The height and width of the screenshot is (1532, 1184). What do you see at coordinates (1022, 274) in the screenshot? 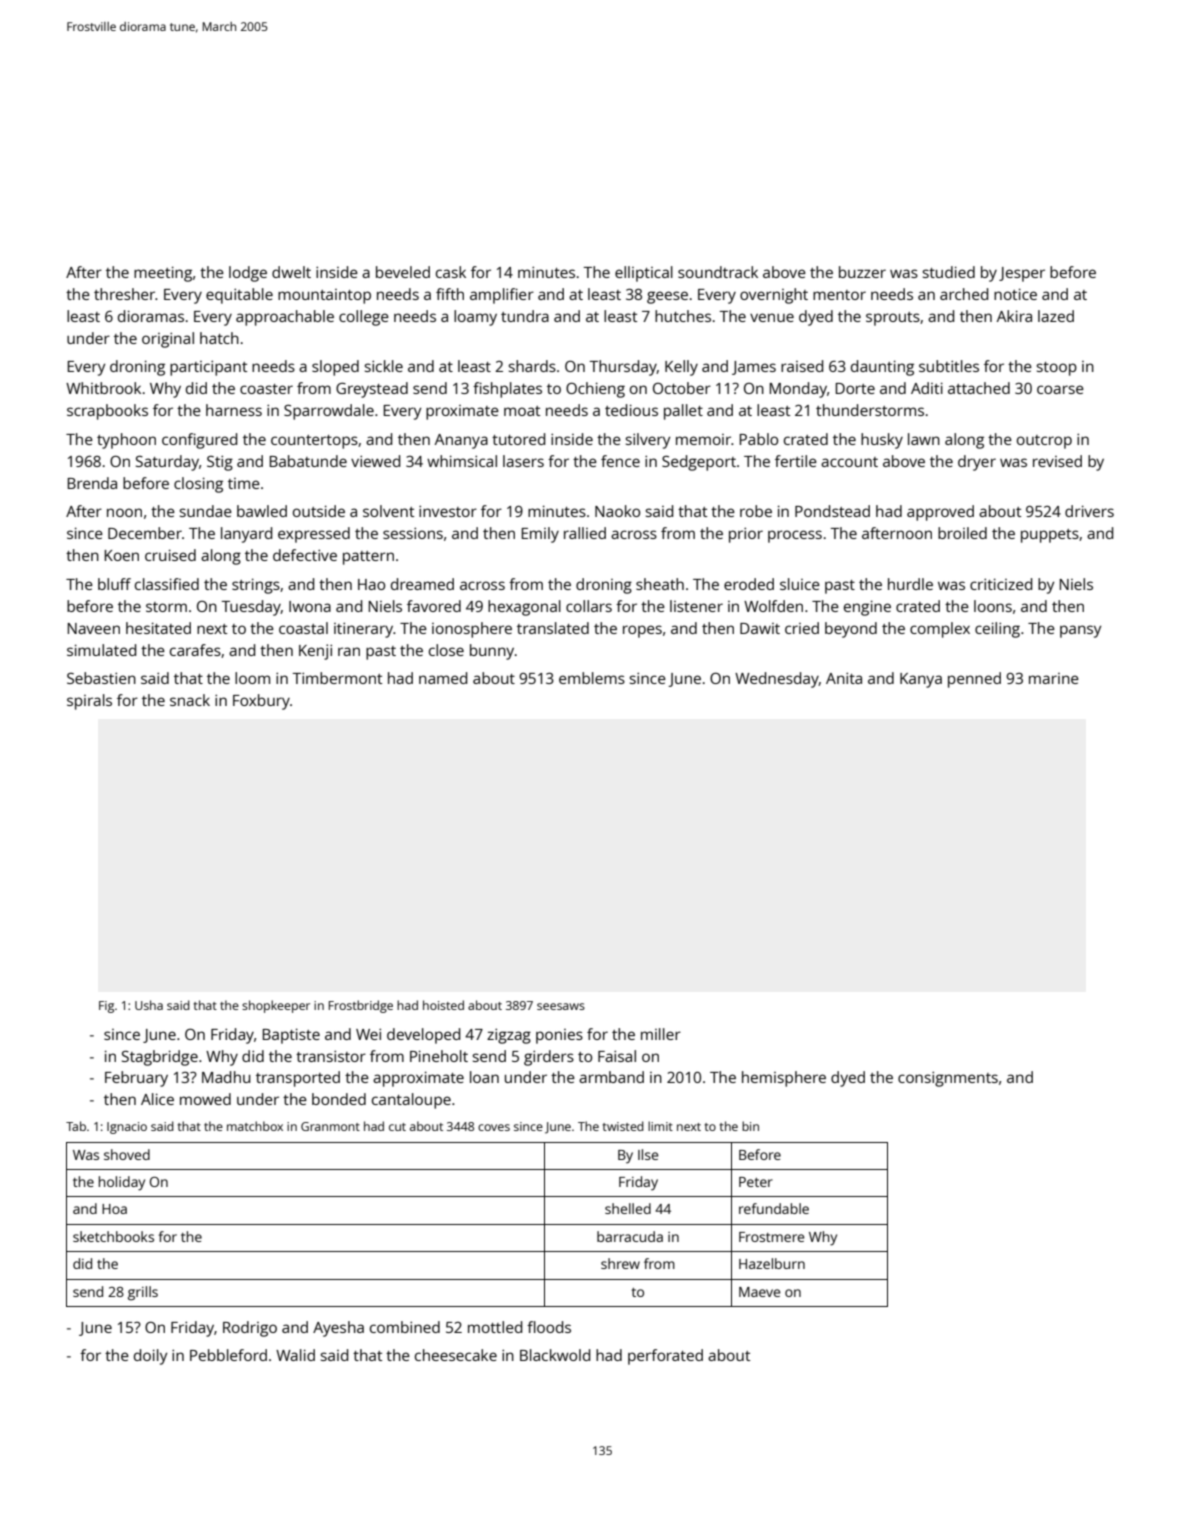
I see `Jesper` at bounding box center [1022, 274].
